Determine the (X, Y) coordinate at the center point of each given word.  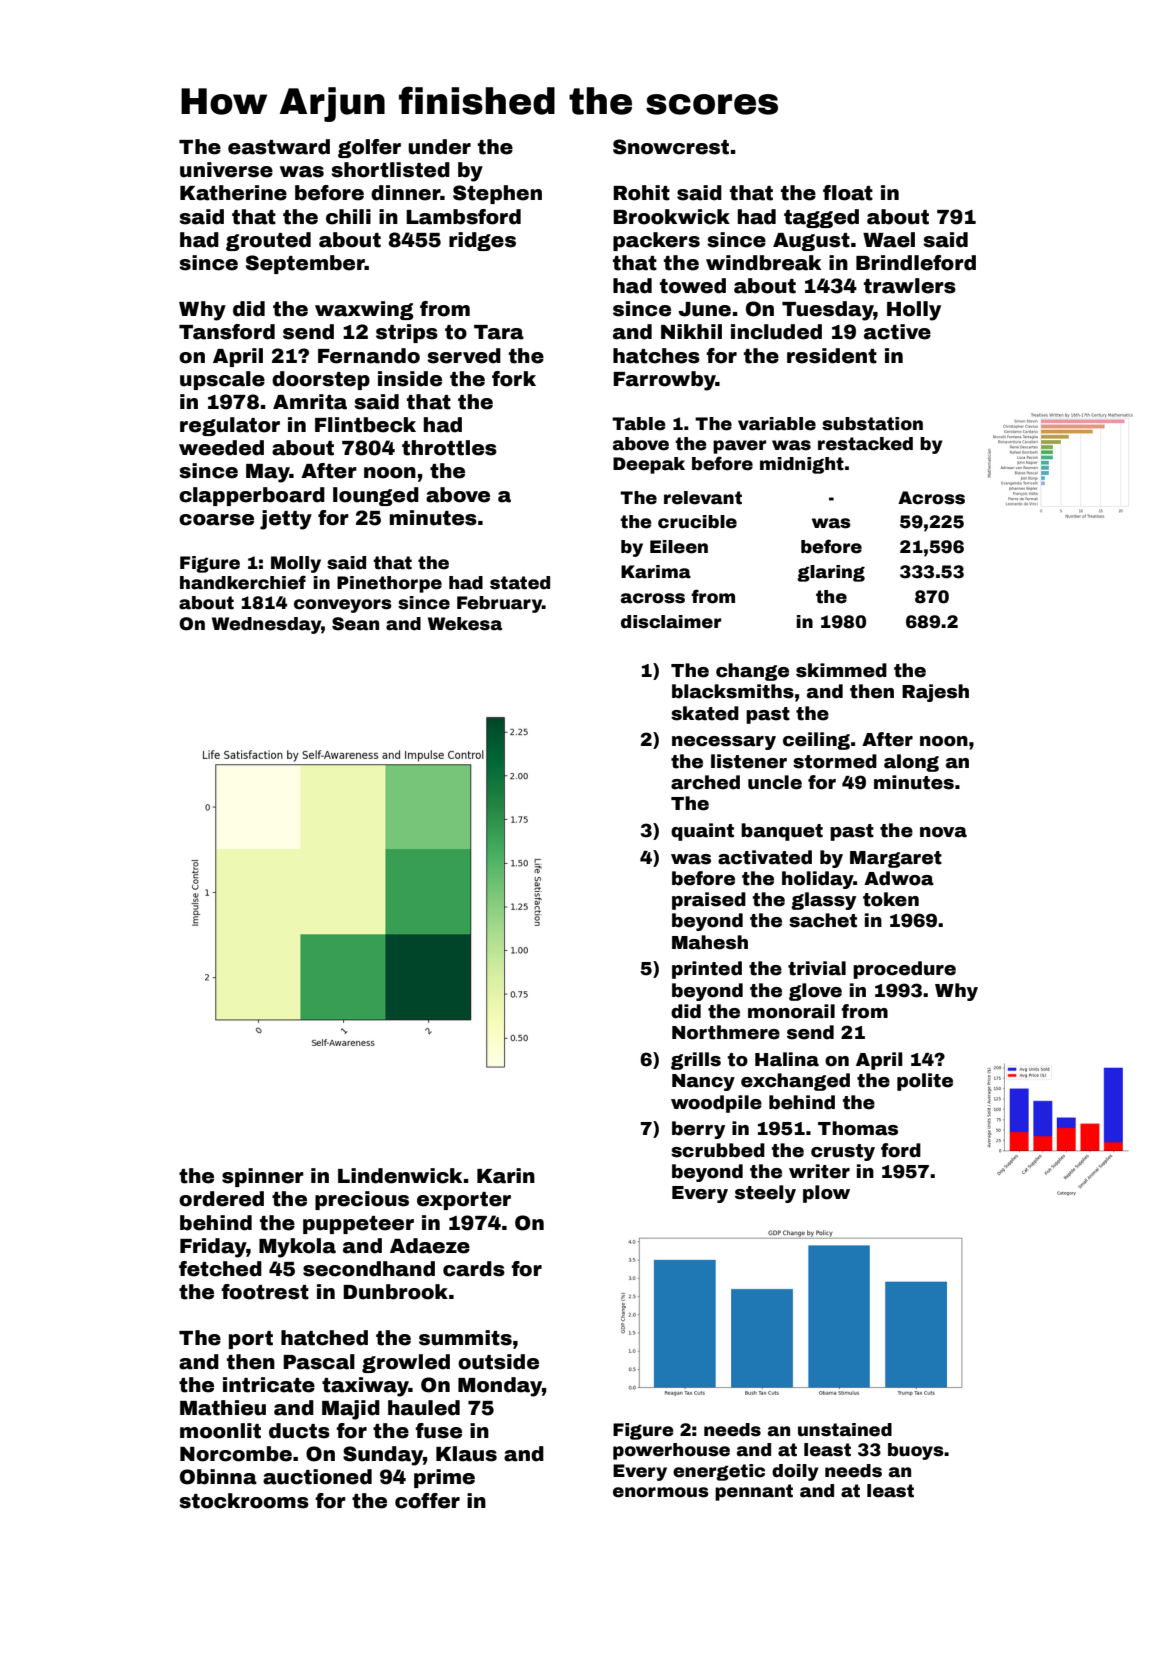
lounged (376, 496)
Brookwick (671, 217)
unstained (845, 1430)
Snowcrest (671, 147)
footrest (265, 1292)
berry (698, 1130)
